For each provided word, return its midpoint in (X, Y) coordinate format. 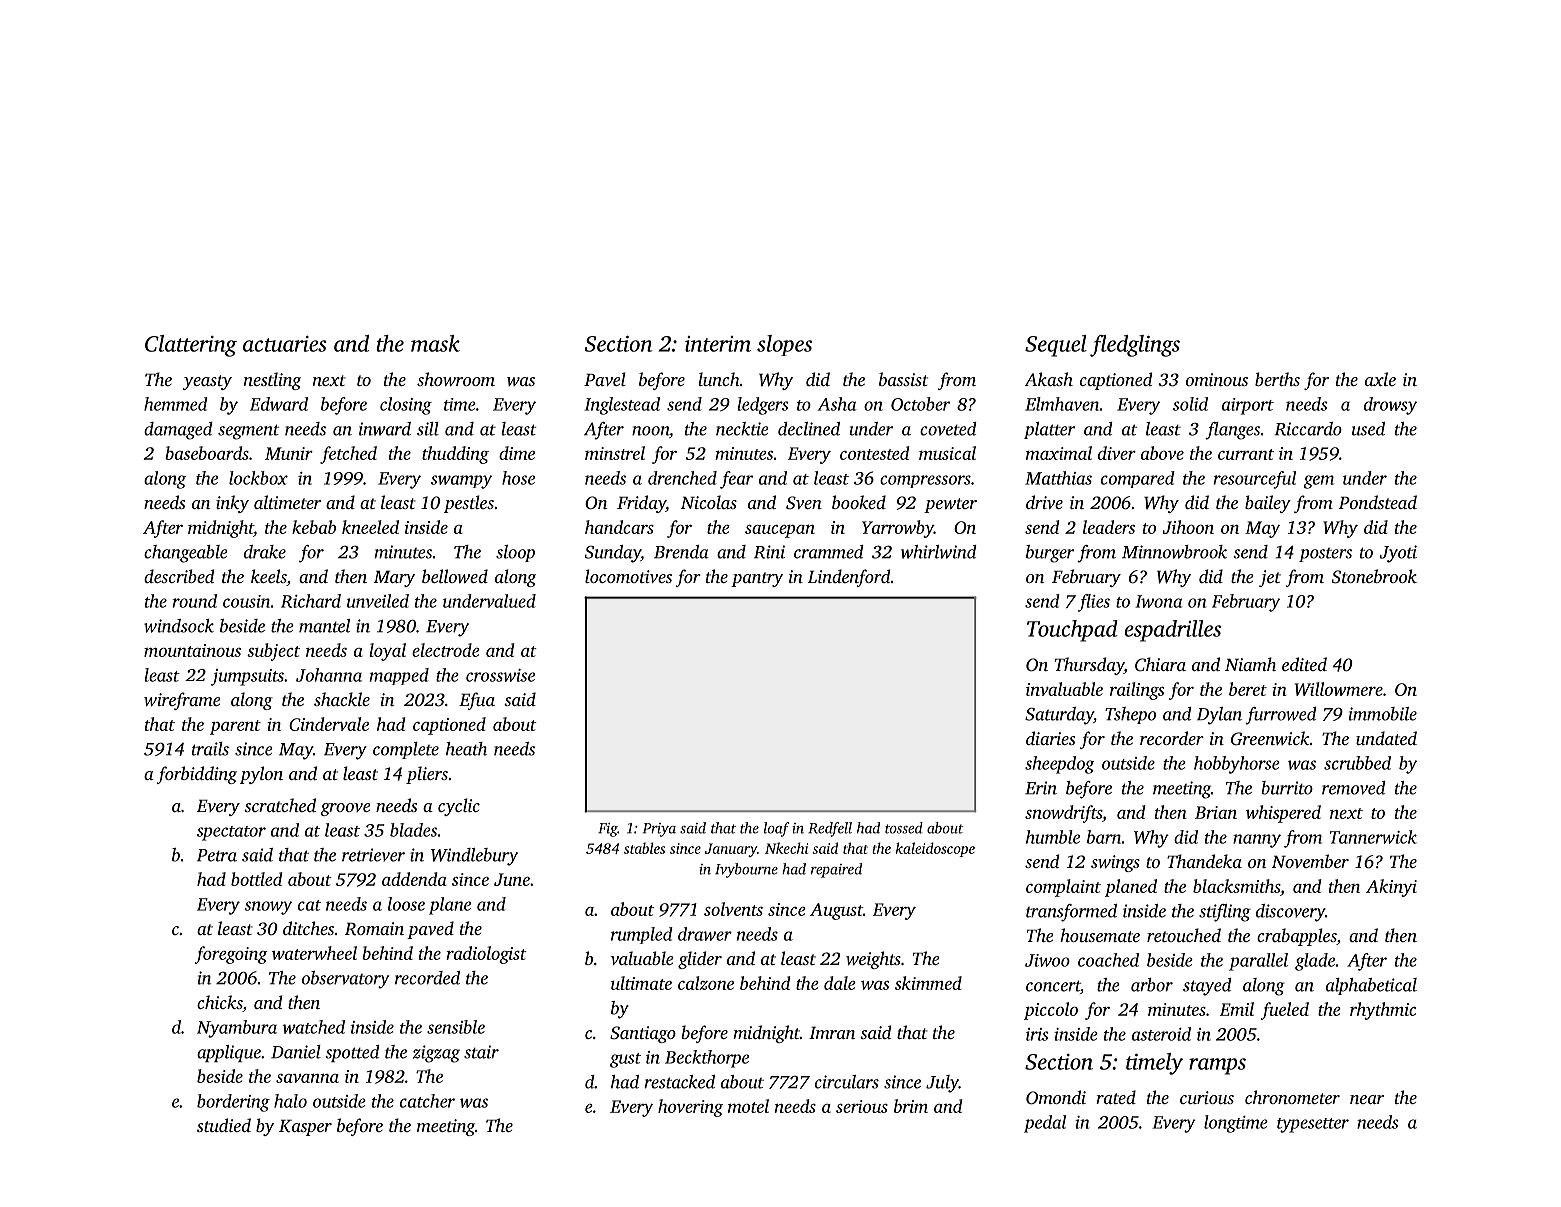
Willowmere (1339, 689)
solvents (733, 909)
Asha (837, 404)
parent (235, 727)
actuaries (285, 344)
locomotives (628, 576)
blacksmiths (1236, 886)
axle (1380, 379)
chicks (220, 1003)
